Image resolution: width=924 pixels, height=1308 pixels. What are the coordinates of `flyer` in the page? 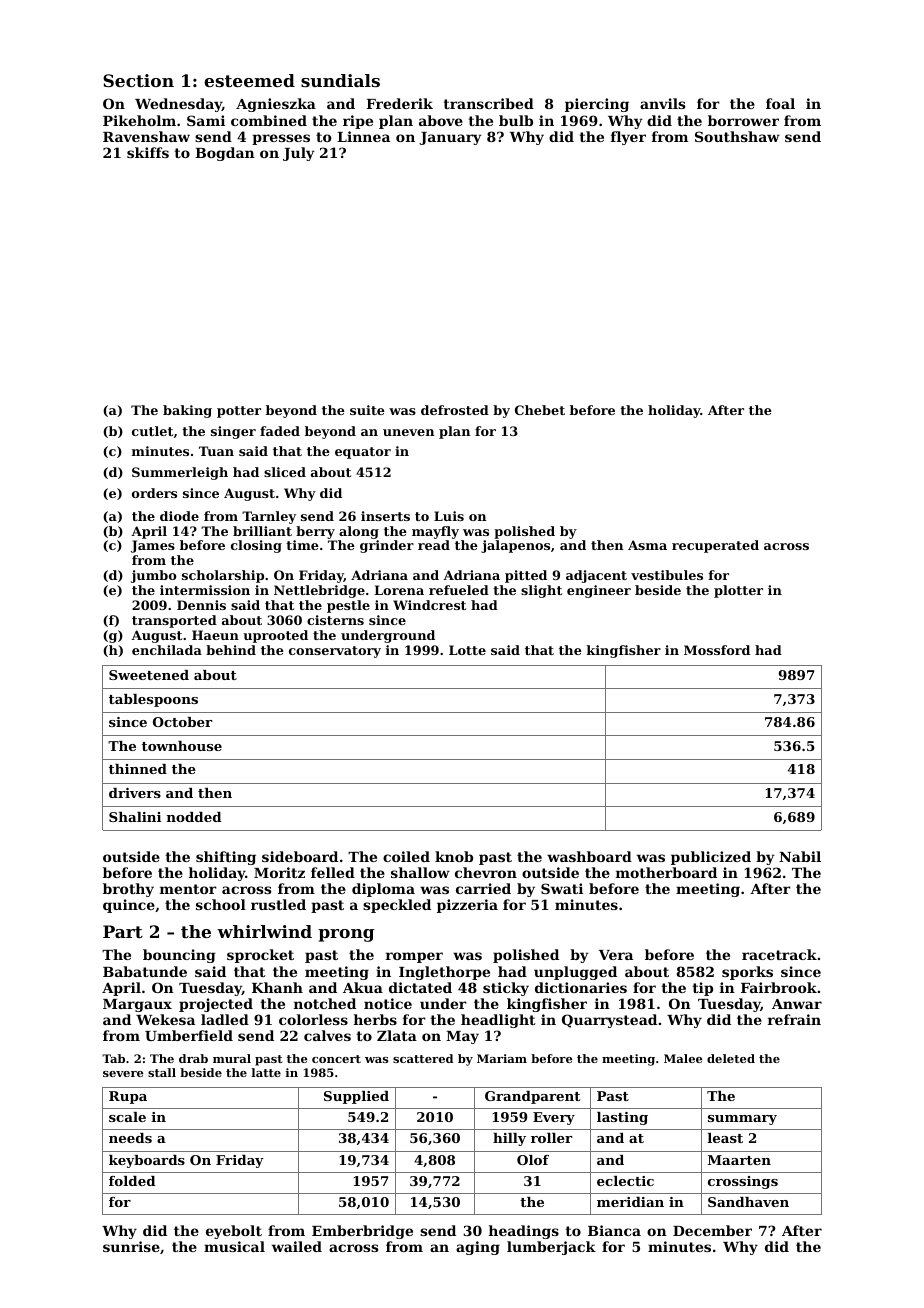 It's located at (628, 138).
